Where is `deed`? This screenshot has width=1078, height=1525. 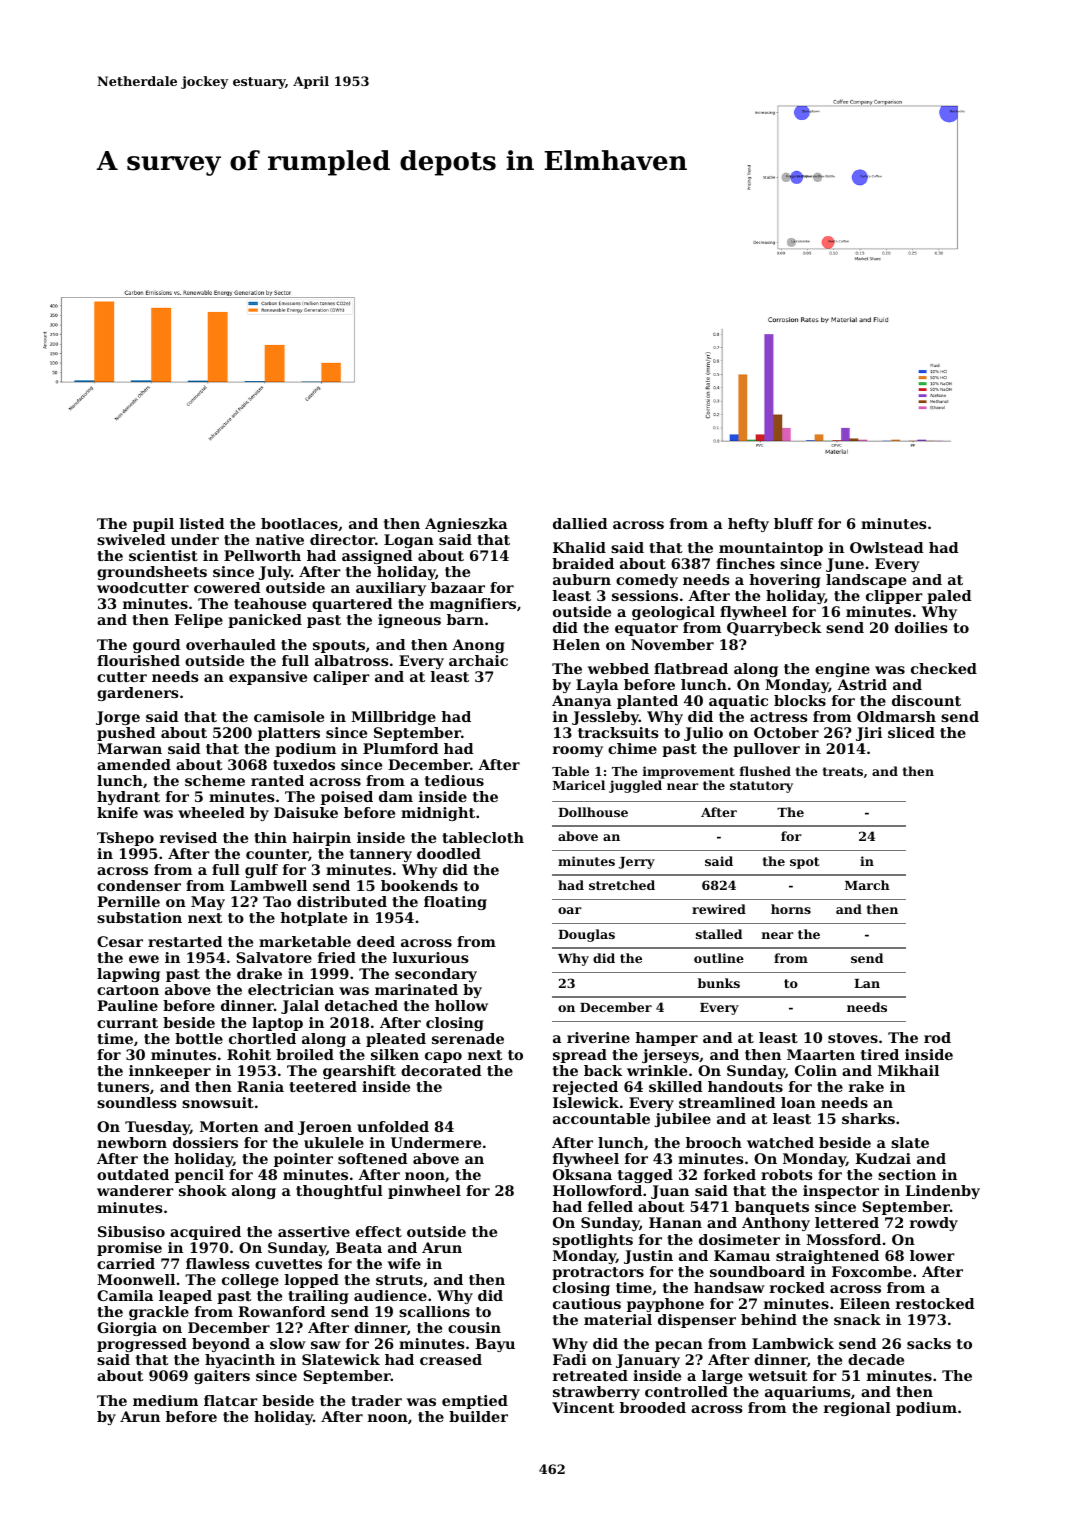 deed is located at coordinates (376, 941).
